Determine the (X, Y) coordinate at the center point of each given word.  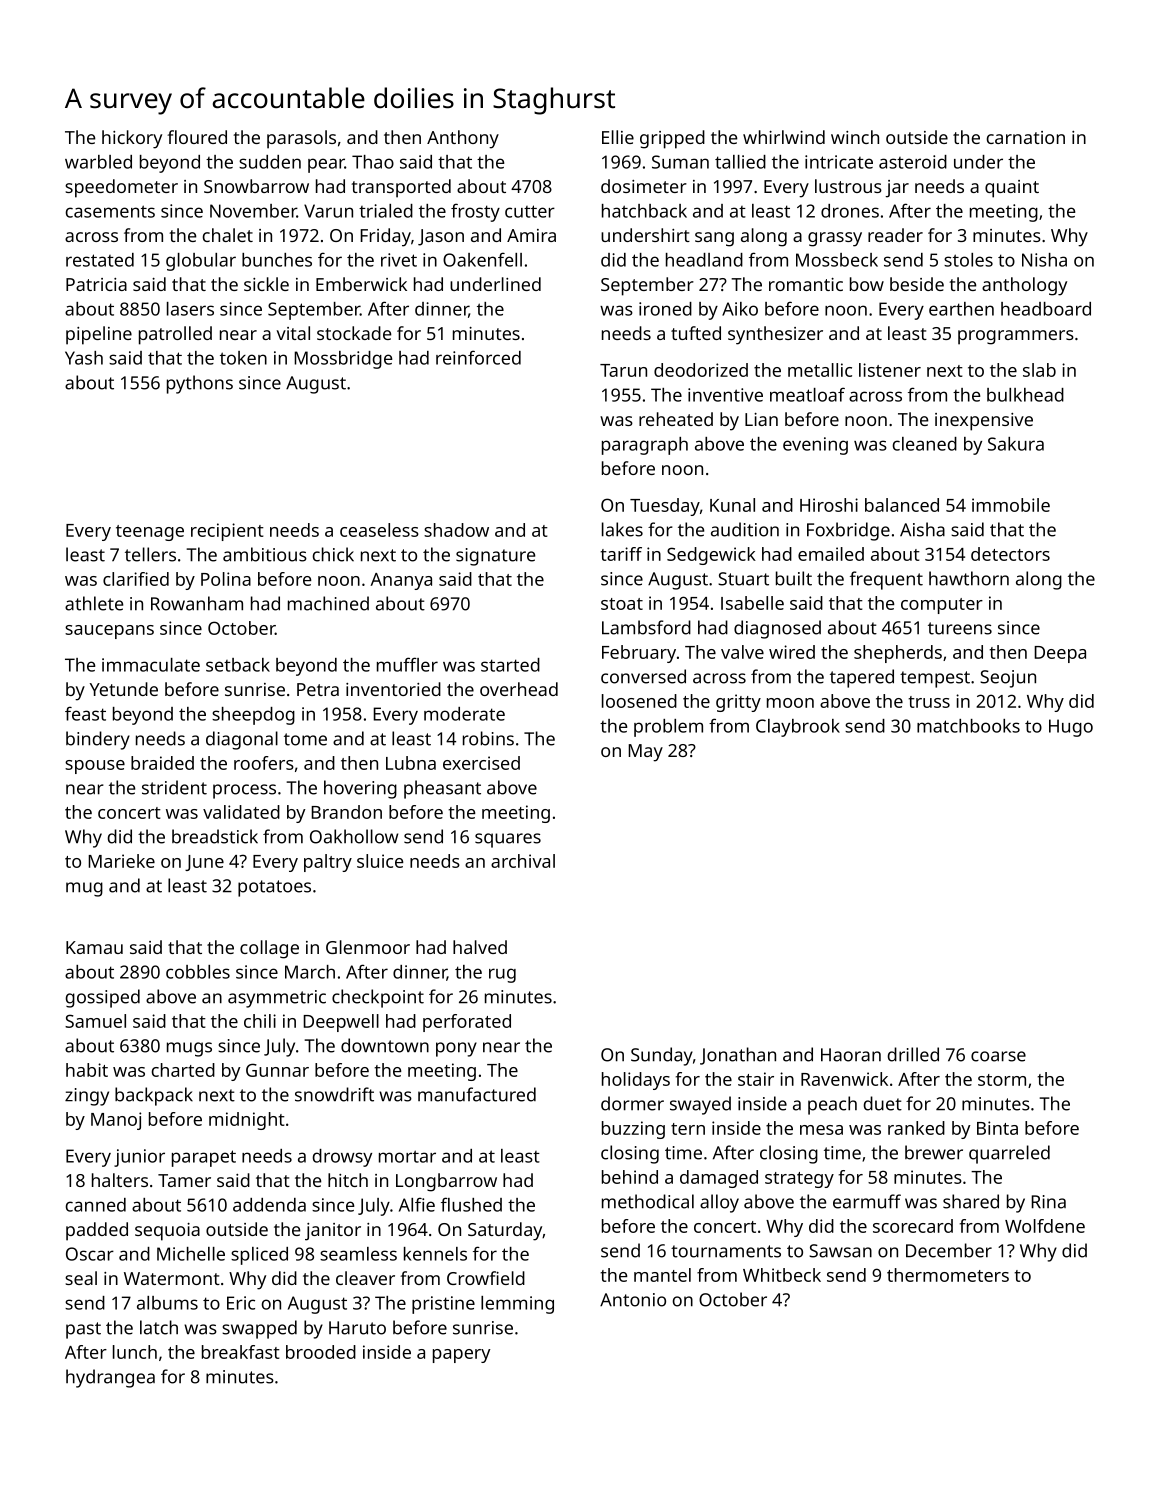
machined (328, 603)
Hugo (1071, 728)
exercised (481, 763)
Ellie (618, 137)
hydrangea (110, 1378)
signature (495, 557)
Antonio (633, 1300)
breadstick (215, 836)
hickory (132, 139)
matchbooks (968, 726)
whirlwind (784, 137)
